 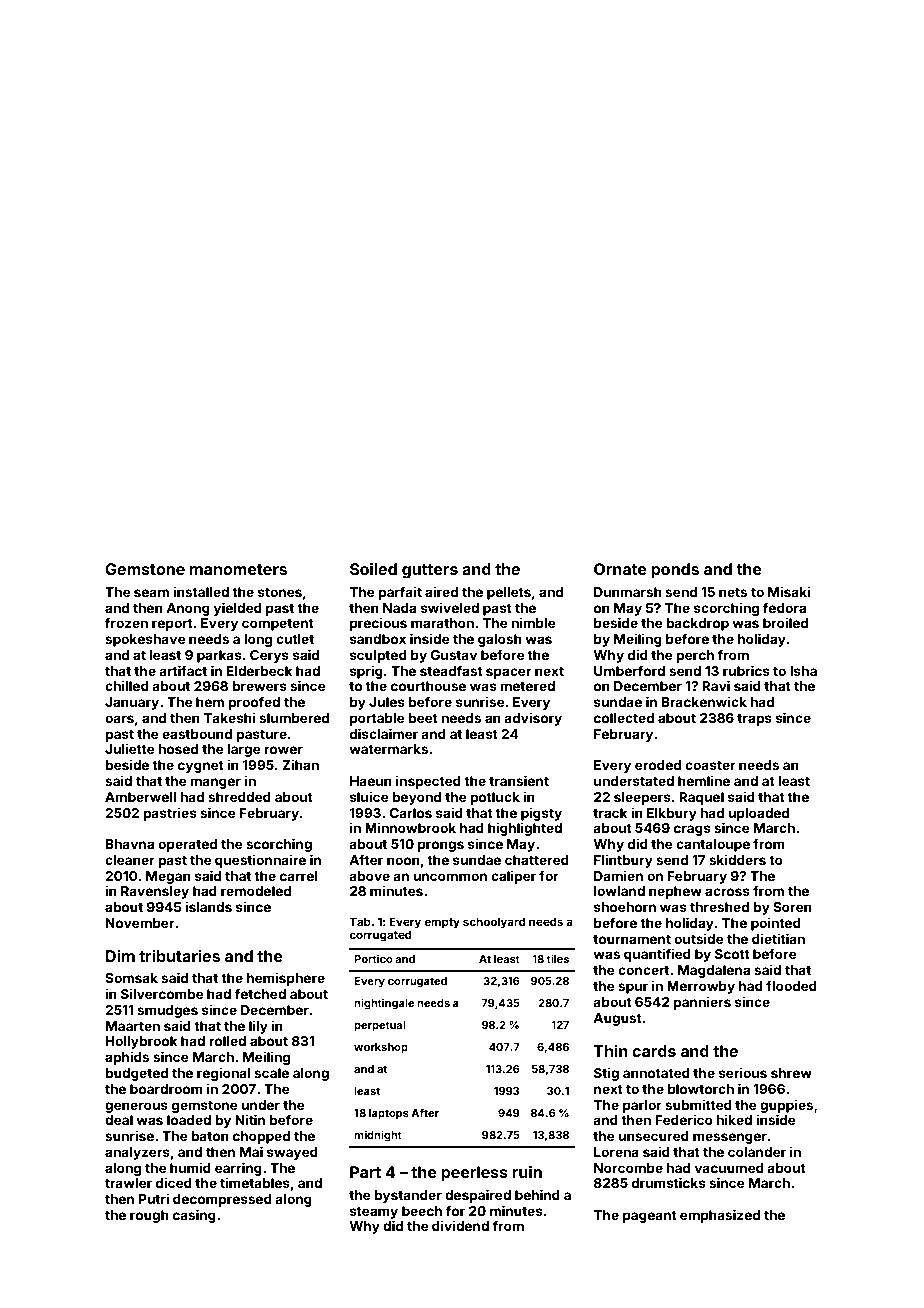 What do you see at coordinates (389, 1114) in the image?
I see `laptops` at bounding box center [389, 1114].
